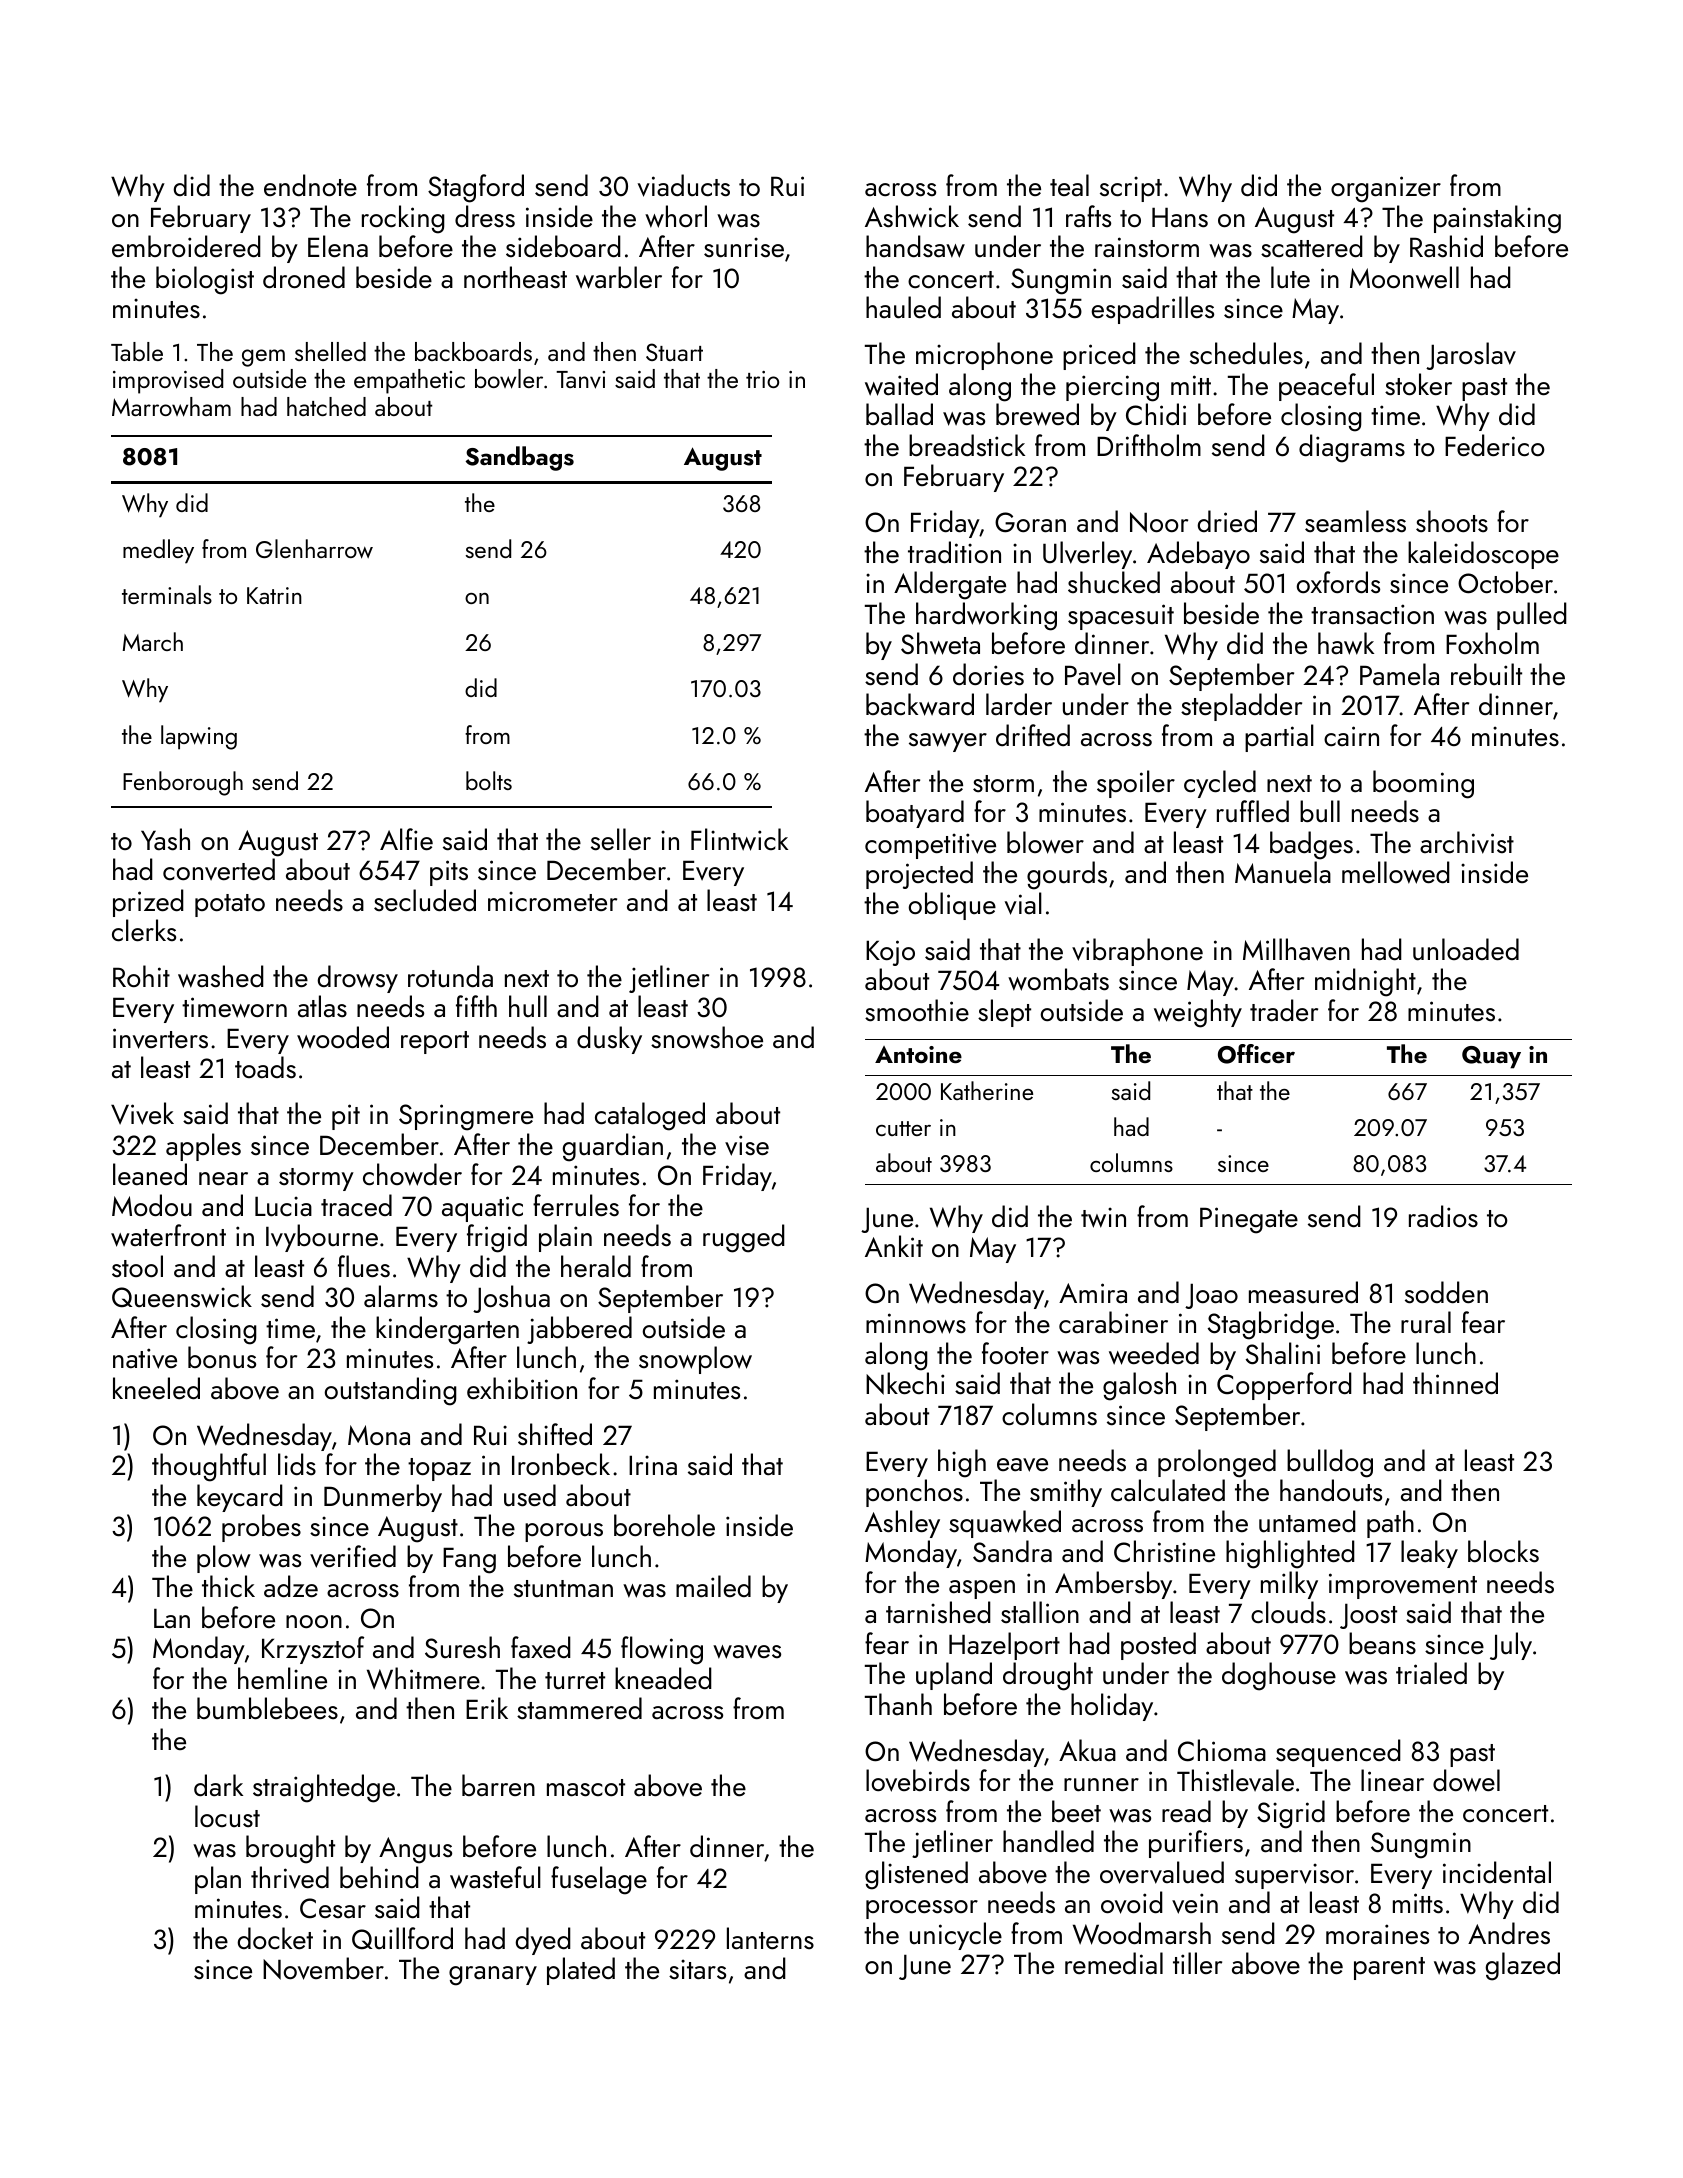 This screenshot has width=1683, height=2178. I want to click on granary, so click(493, 1976).
